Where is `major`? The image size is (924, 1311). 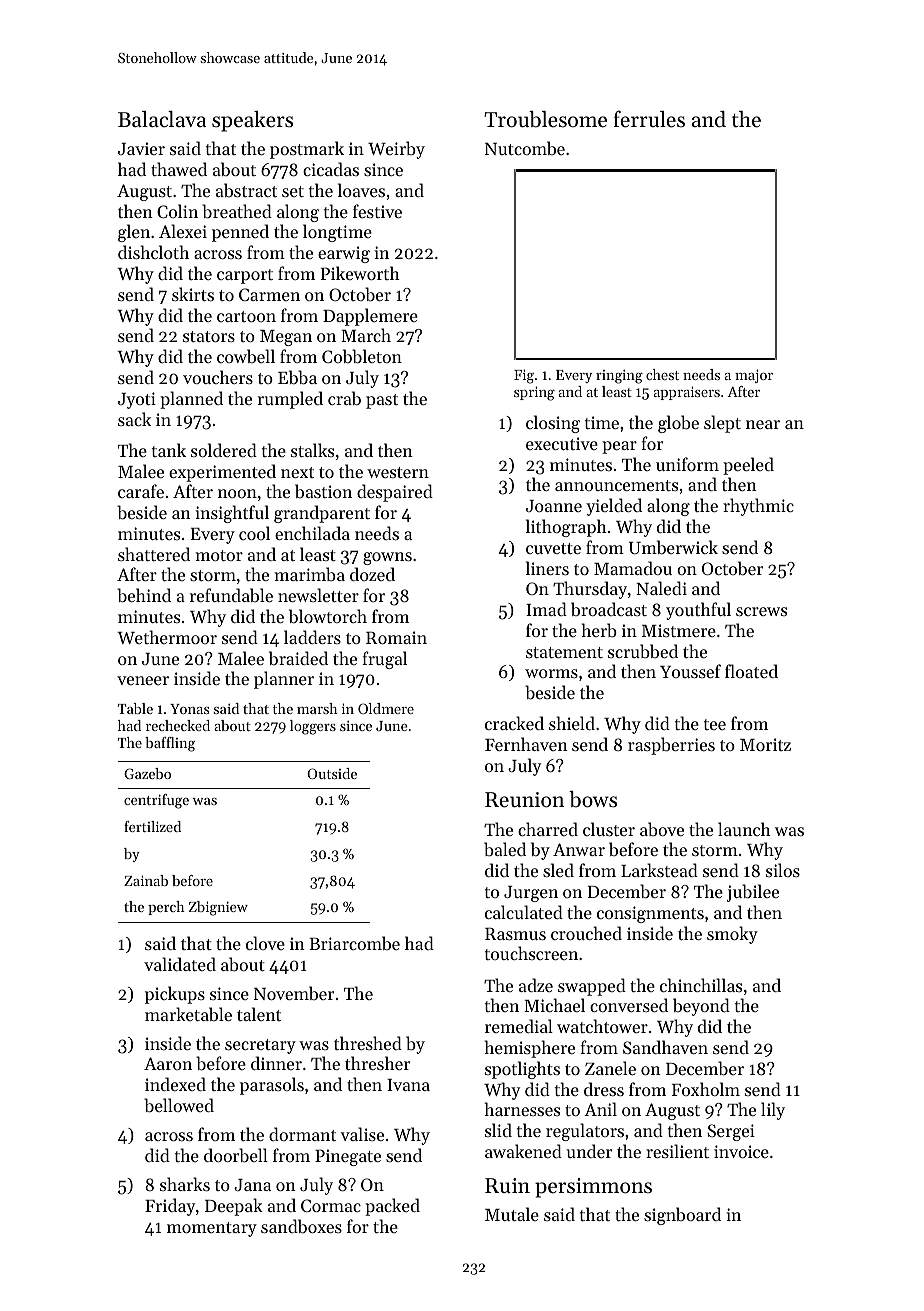
major is located at coordinates (754, 376).
